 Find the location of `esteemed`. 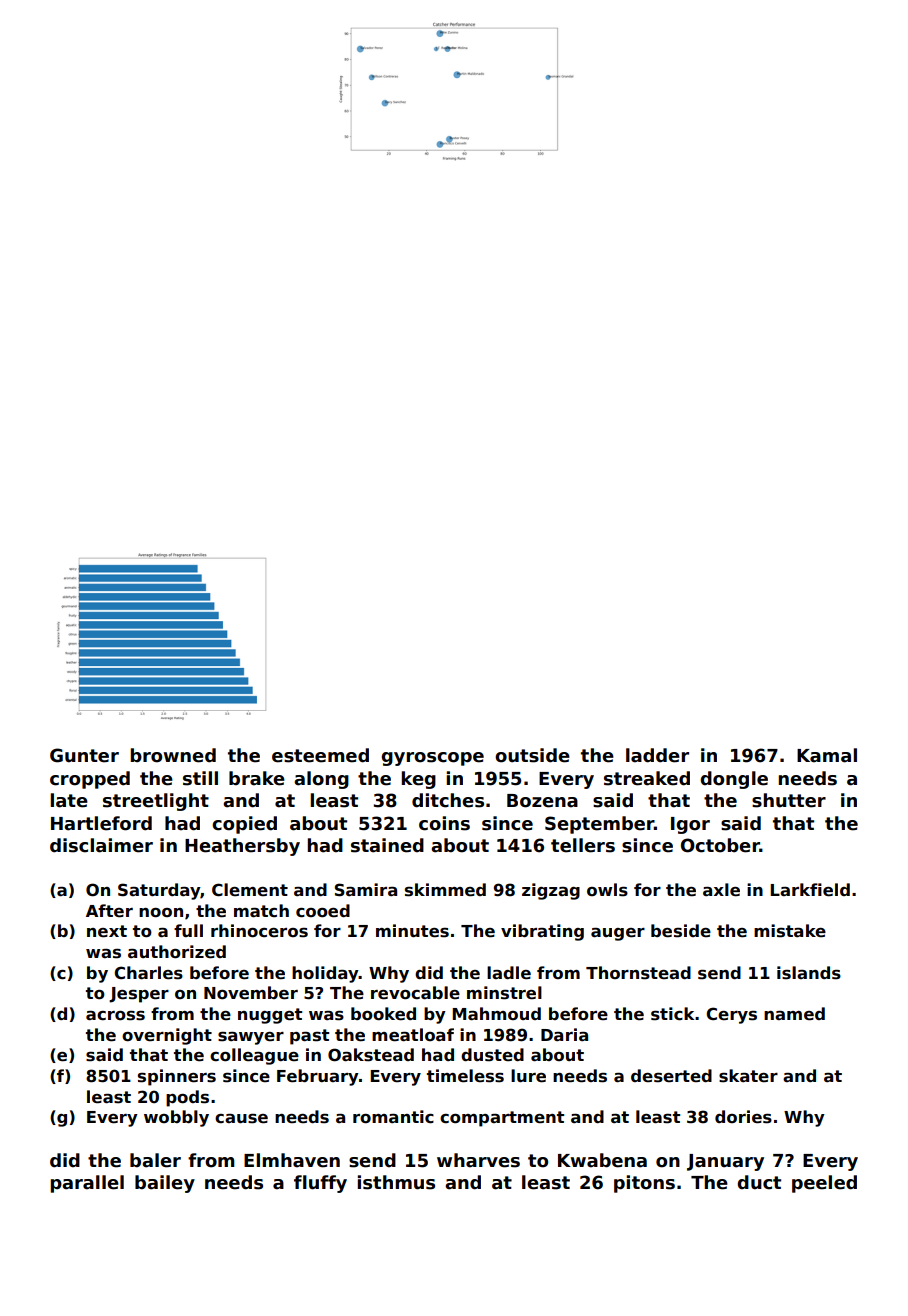

esteemed is located at coordinates (320, 755).
